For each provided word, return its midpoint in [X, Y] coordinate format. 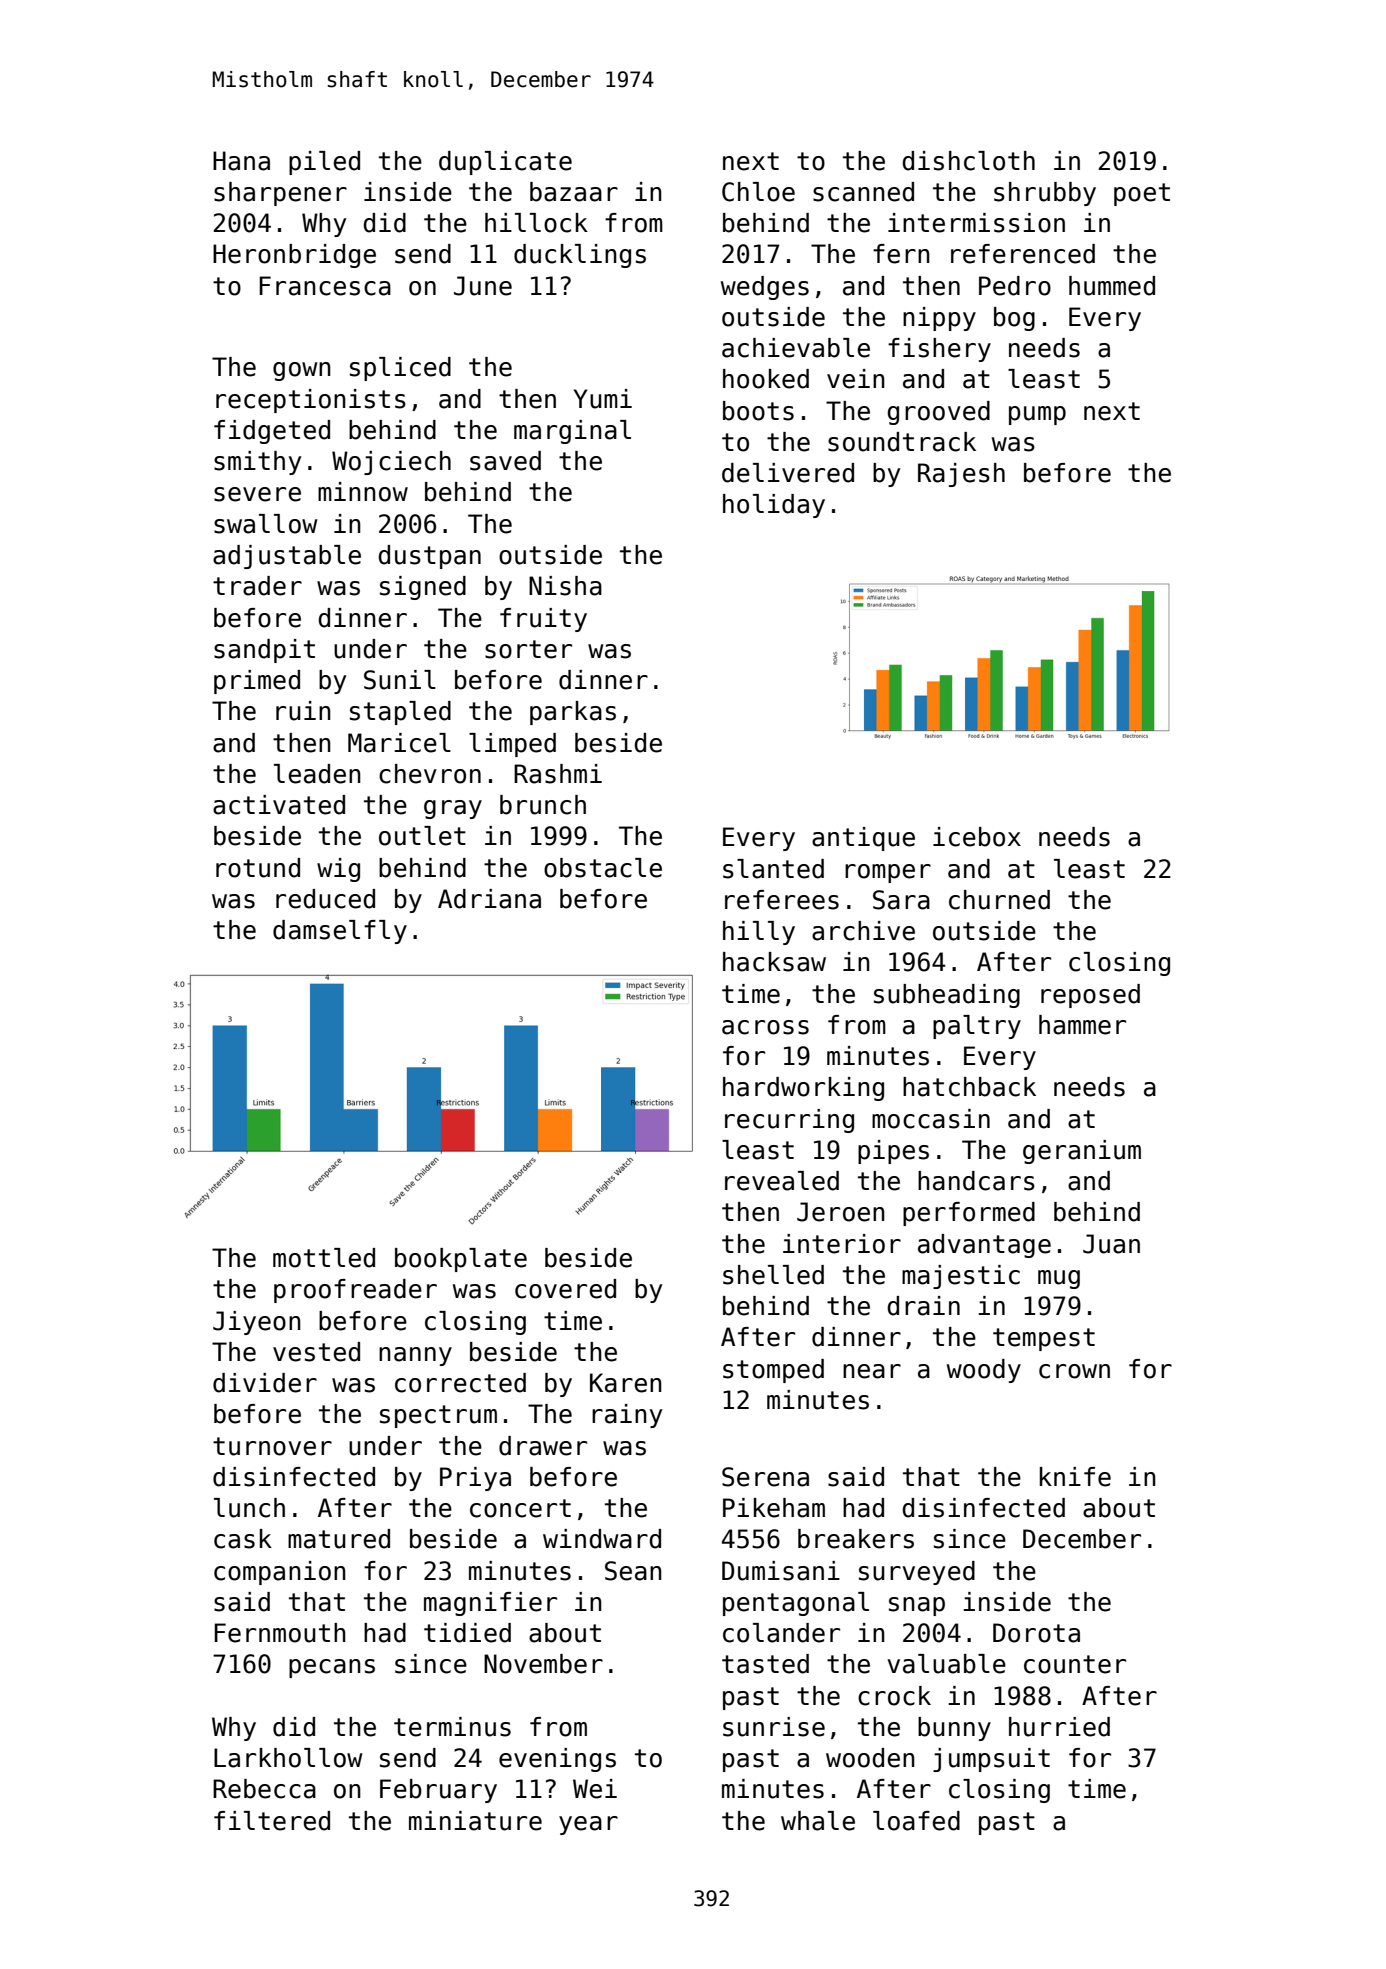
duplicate [505, 163]
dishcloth [968, 161]
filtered [272, 1821]
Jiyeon [257, 1323]
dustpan [429, 557]
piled [324, 163]
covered [565, 1289]
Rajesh [961, 475]
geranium [1082, 1152]
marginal [572, 432]
